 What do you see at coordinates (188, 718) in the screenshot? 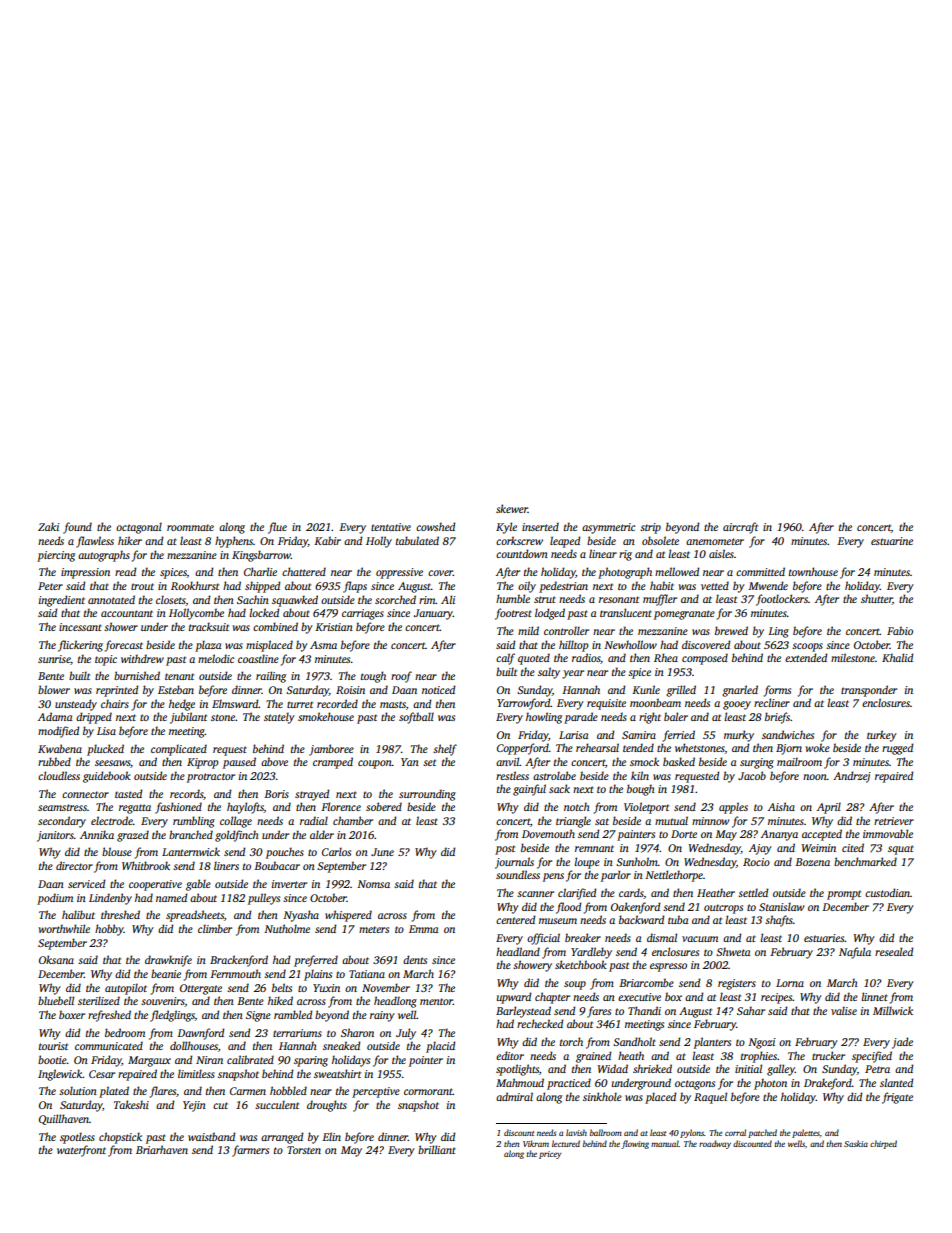
I see `jubilant` at bounding box center [188, 718].
